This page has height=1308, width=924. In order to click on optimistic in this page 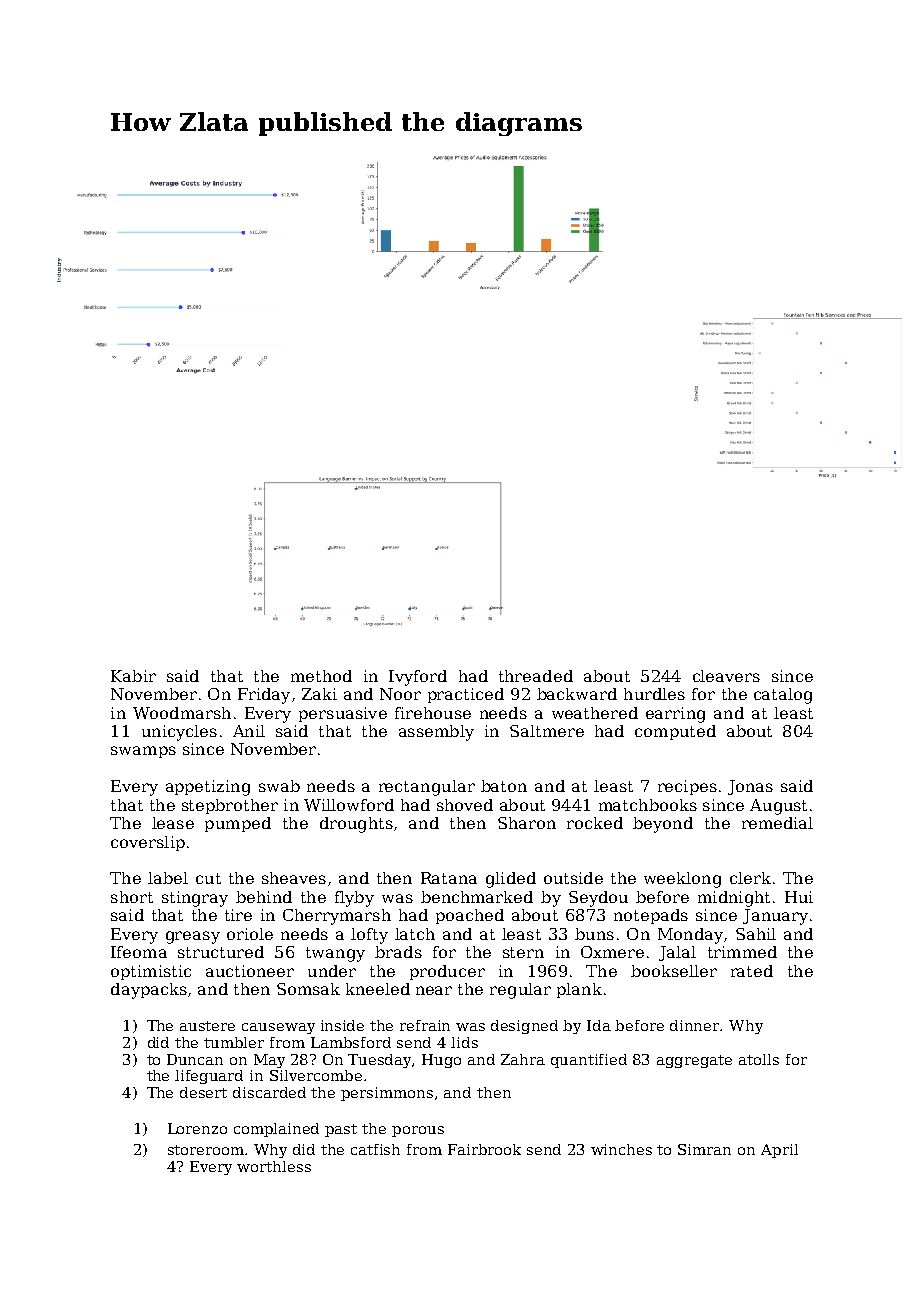, I will do `click(151, 972)`.
